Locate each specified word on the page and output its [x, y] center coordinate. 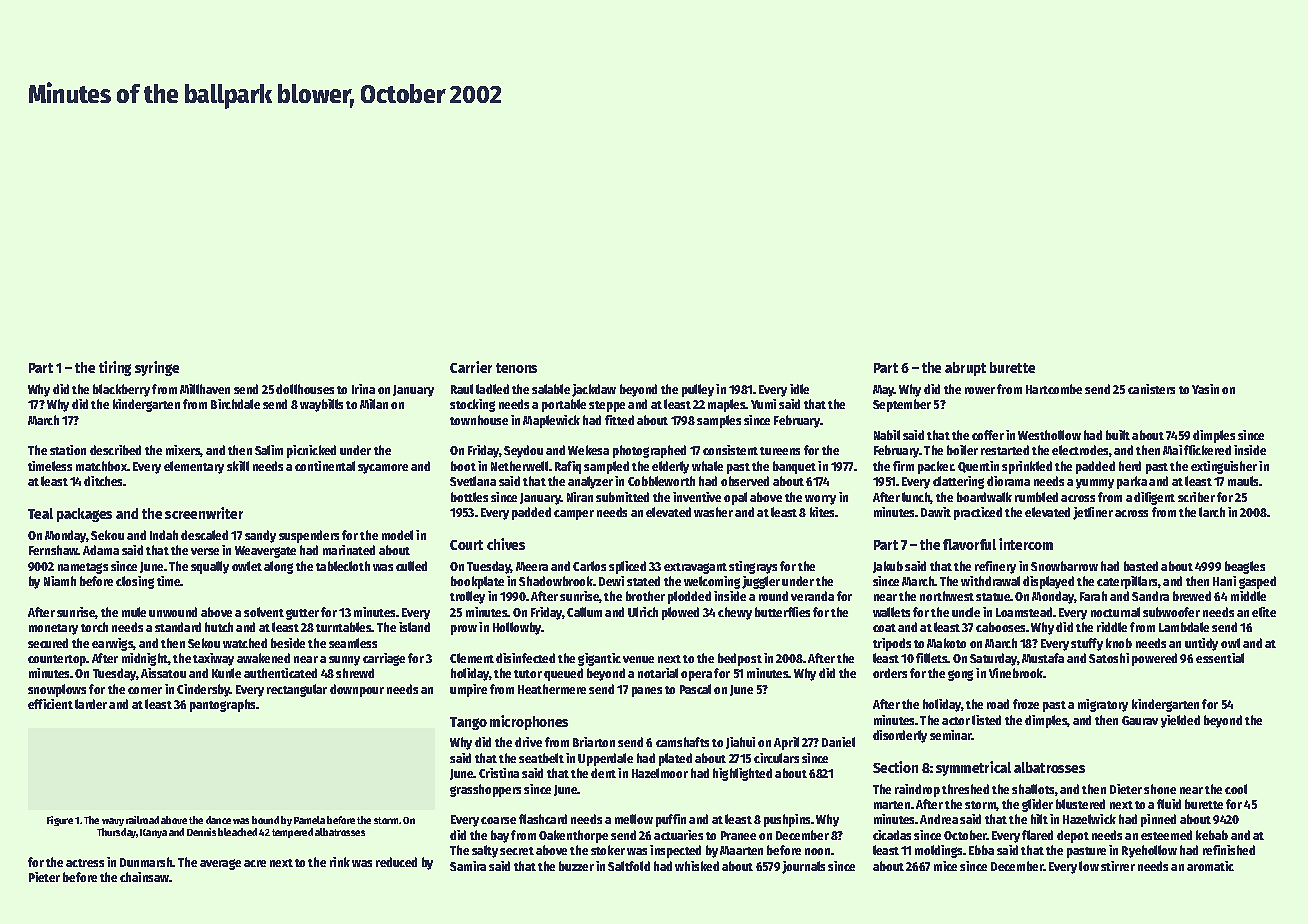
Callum [584, 612]
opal [735, 498]
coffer [988, 435]
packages [84, 515]
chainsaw [144, 877]
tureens [780, 451]
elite [1264, 612]
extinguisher [1224, 467]
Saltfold [629, 866]
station [68, 450]
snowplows [57, 690]
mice [945, 866]
